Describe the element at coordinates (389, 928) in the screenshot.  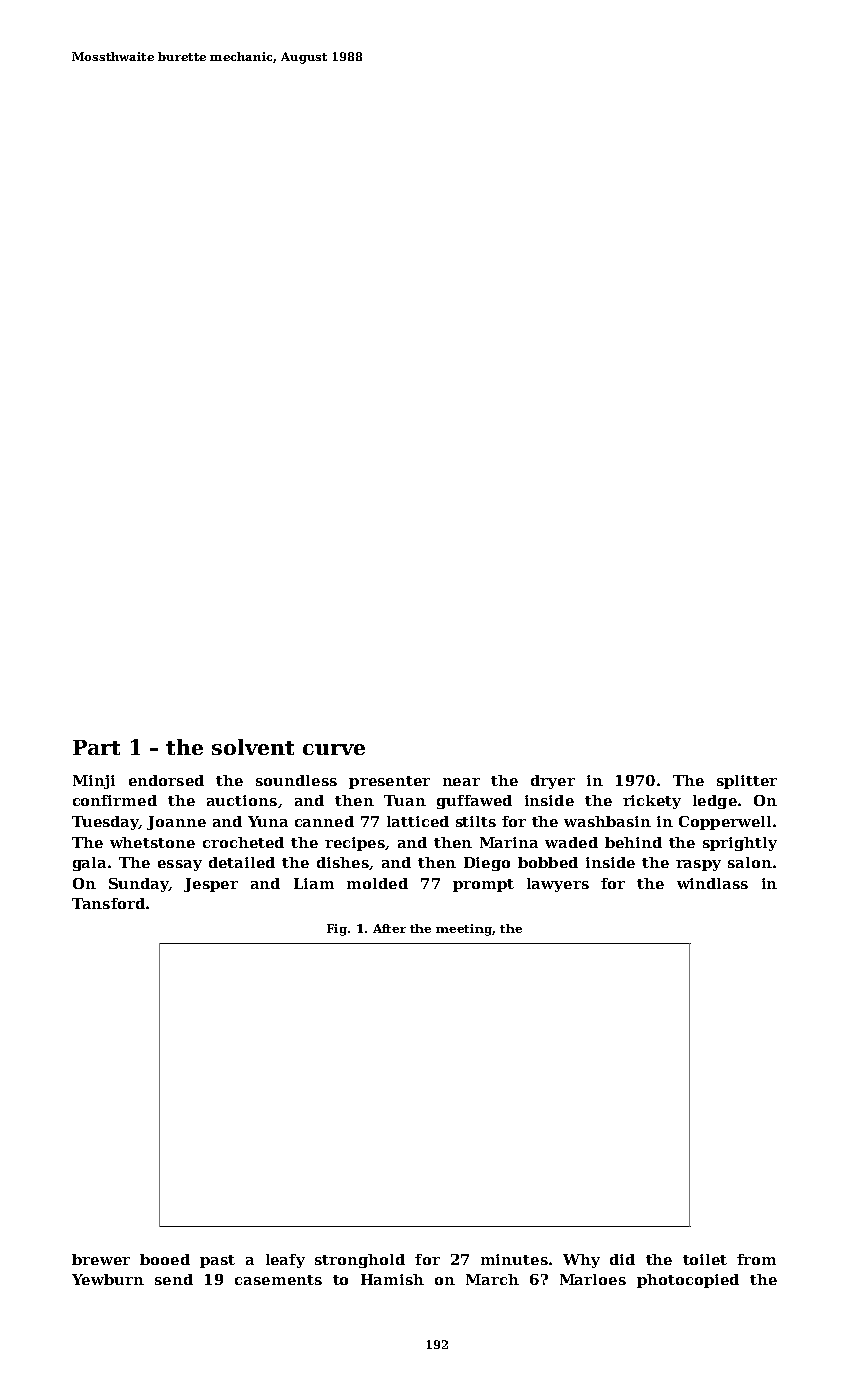
I see `After` at that location.
